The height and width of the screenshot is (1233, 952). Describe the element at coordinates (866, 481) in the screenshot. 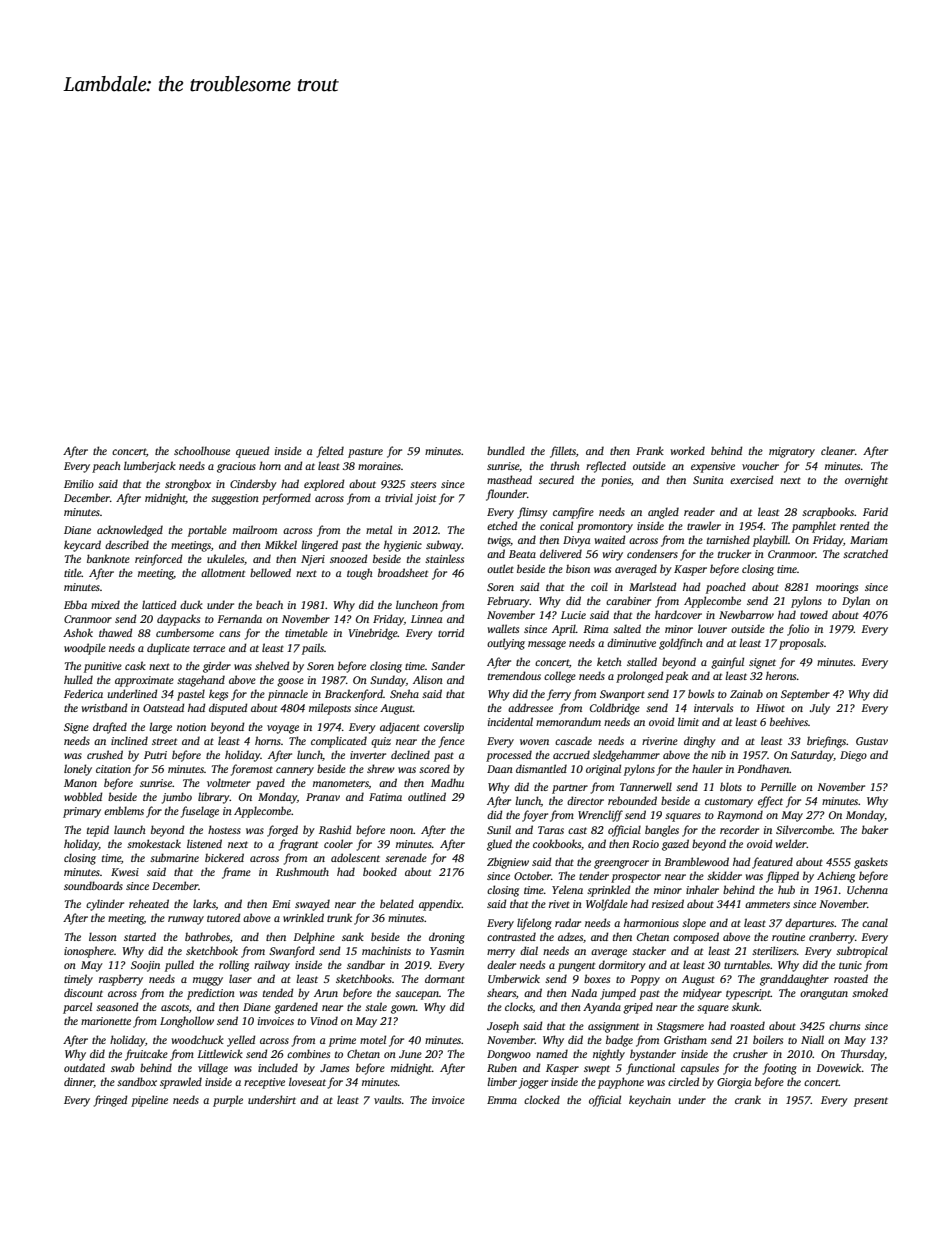

I see `overnight` at that location.
